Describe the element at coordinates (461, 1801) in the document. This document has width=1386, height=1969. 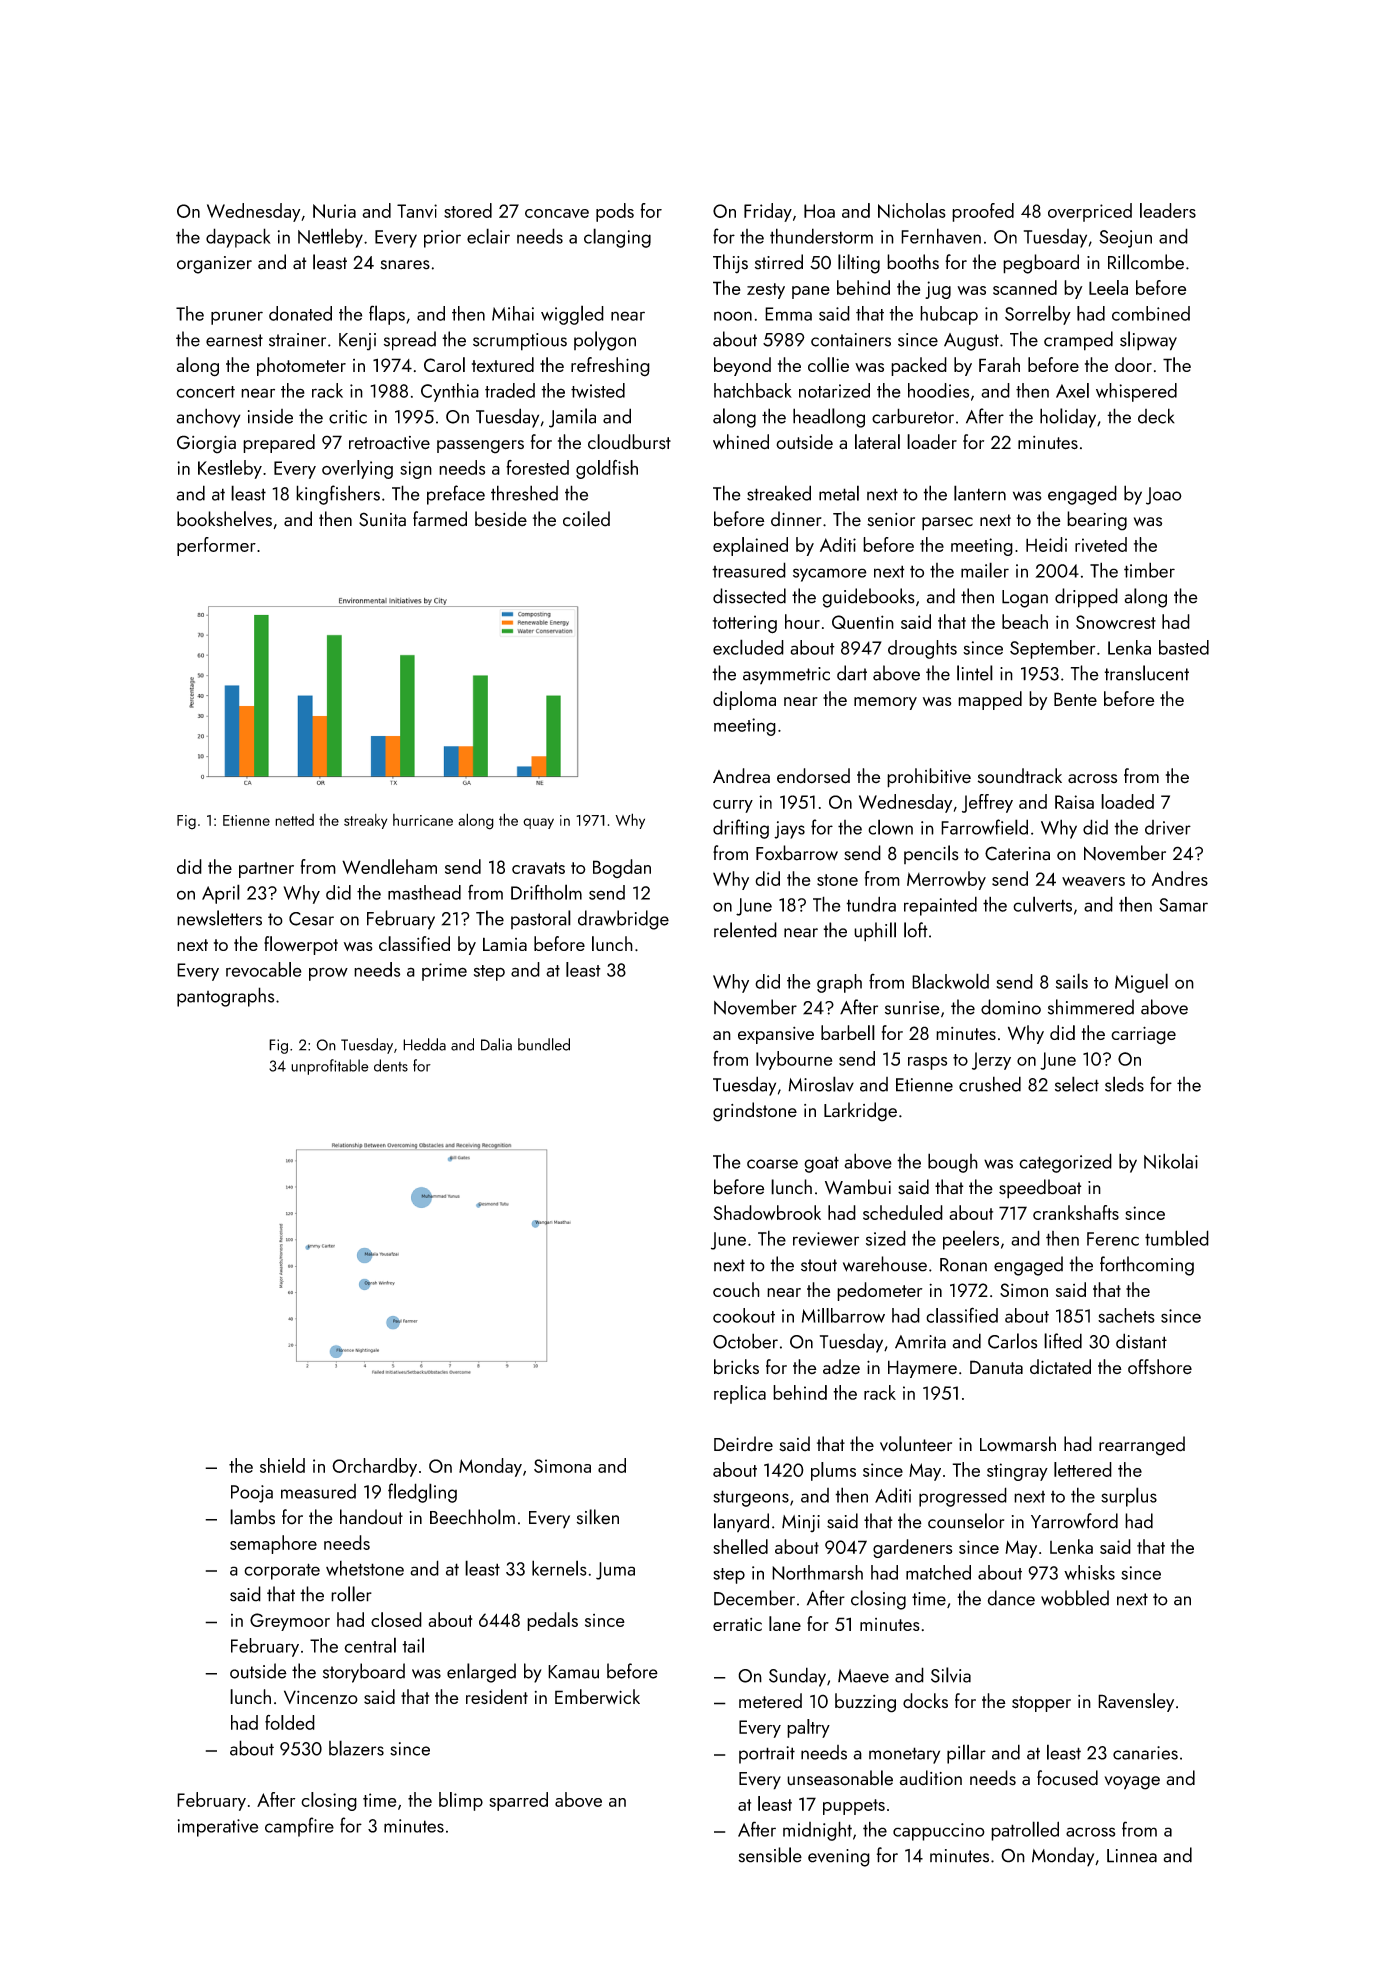
I see `blimp` at that location.
